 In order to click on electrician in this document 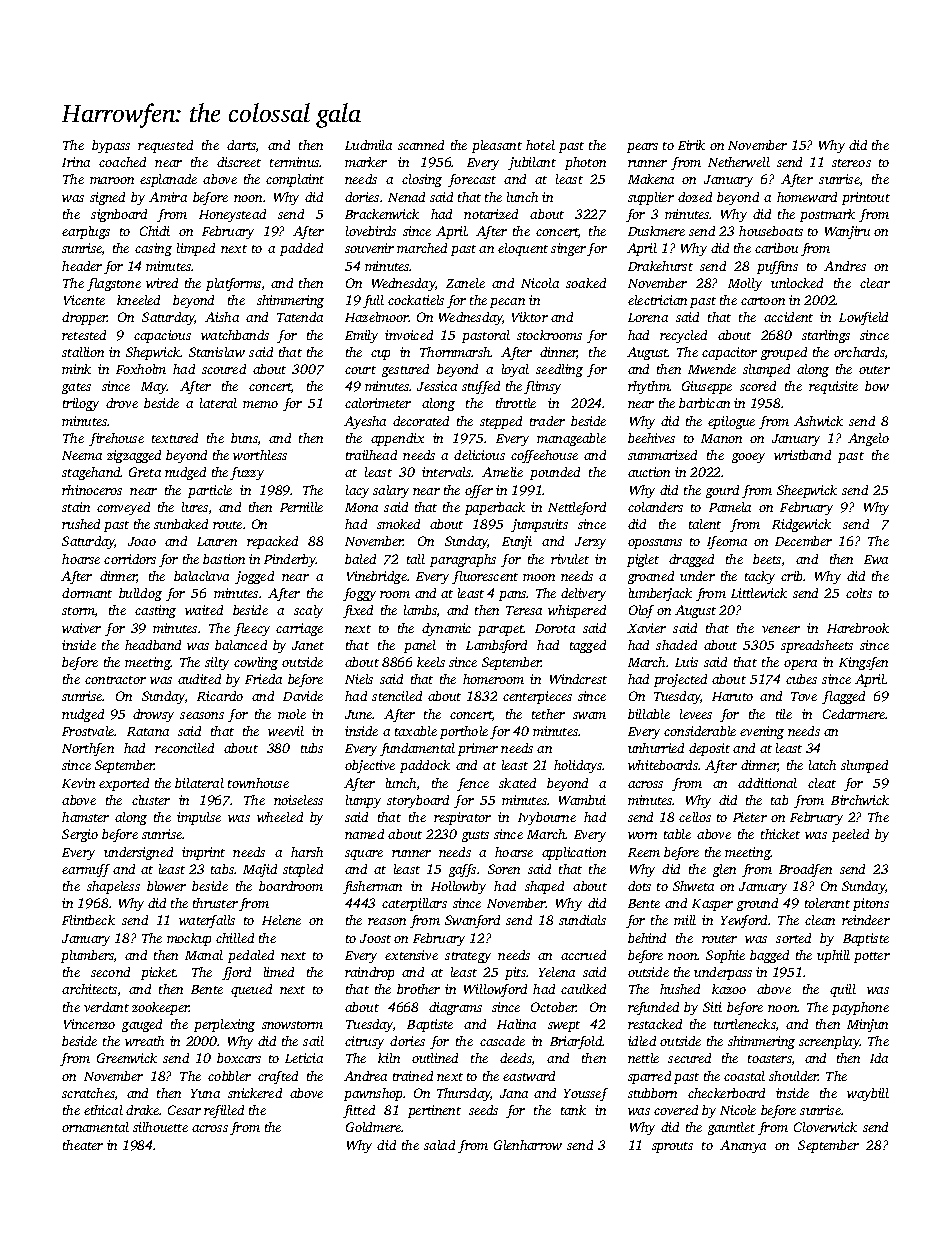, I will do `click(657, 300)`.
